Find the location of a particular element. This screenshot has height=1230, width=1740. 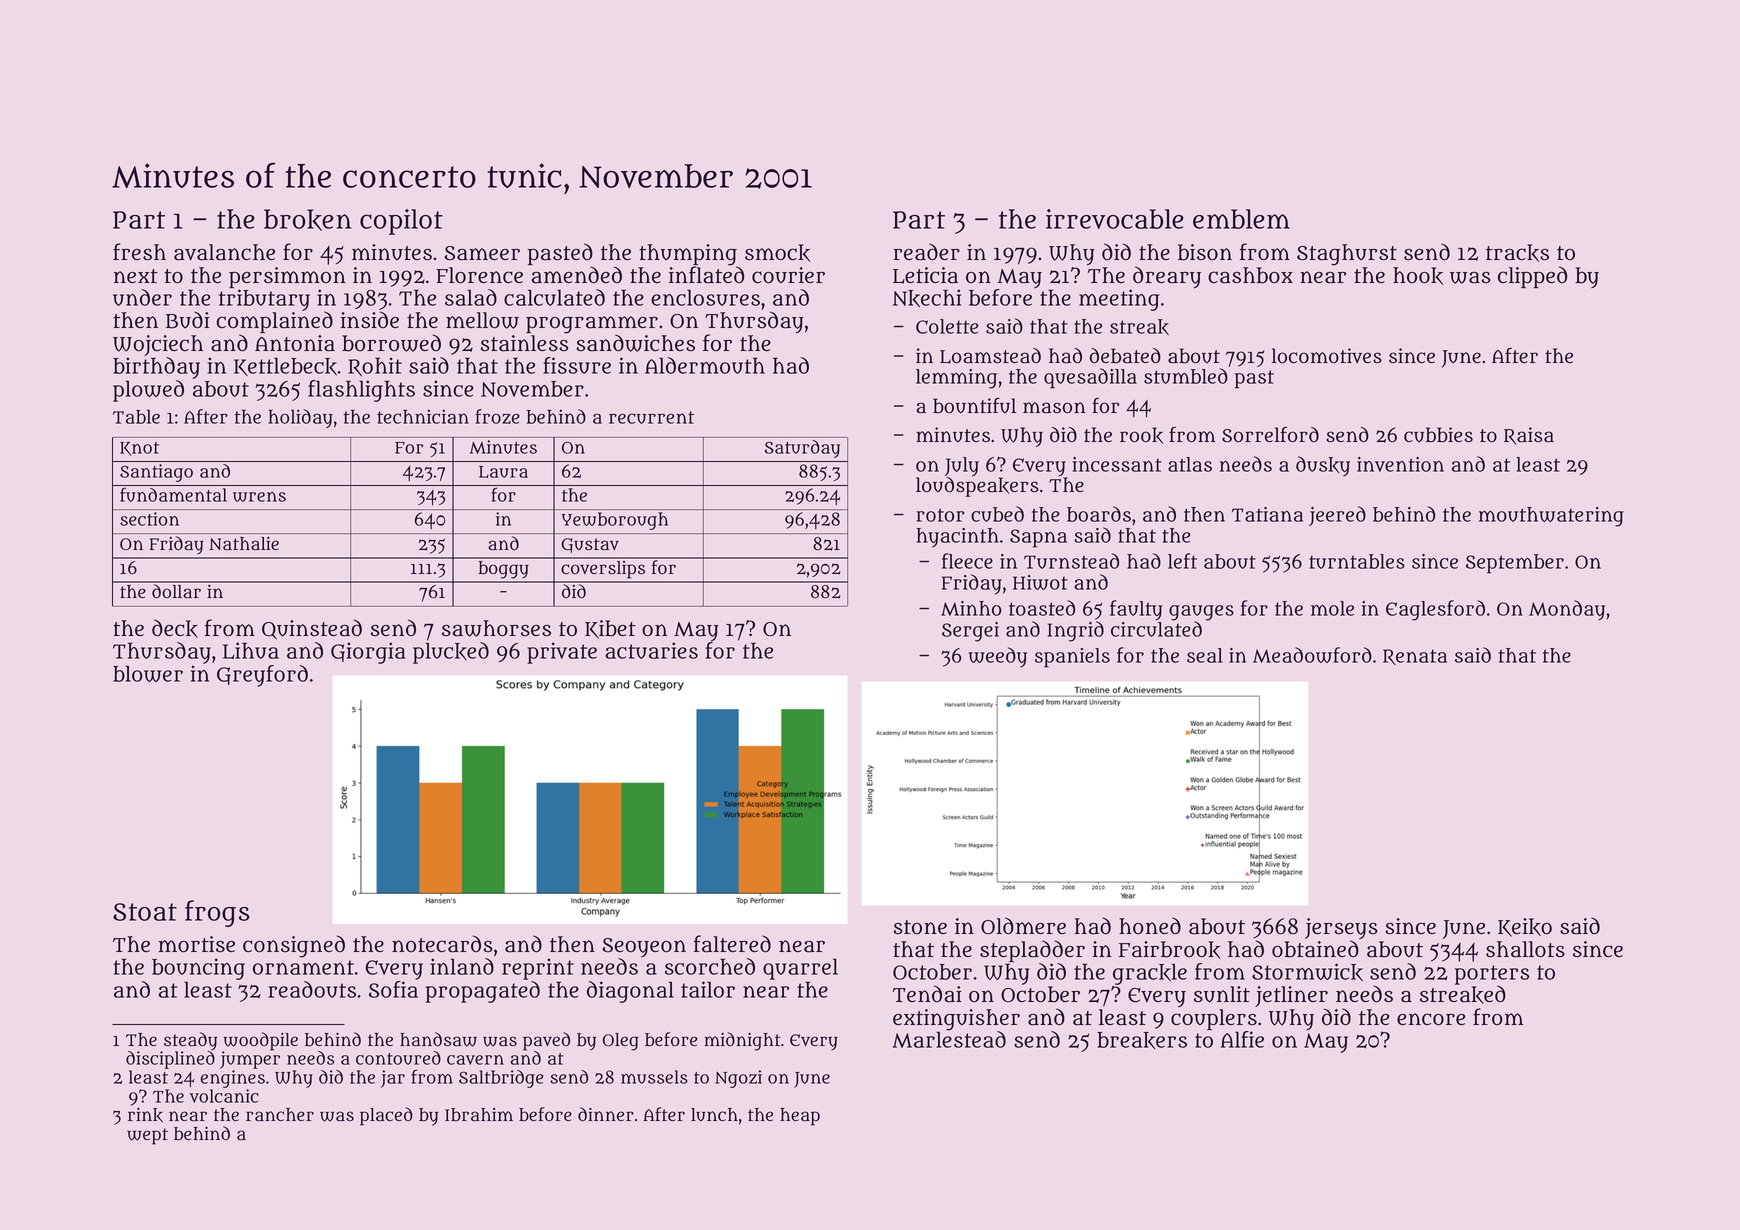

broken is located at coordinates (307, 220).
